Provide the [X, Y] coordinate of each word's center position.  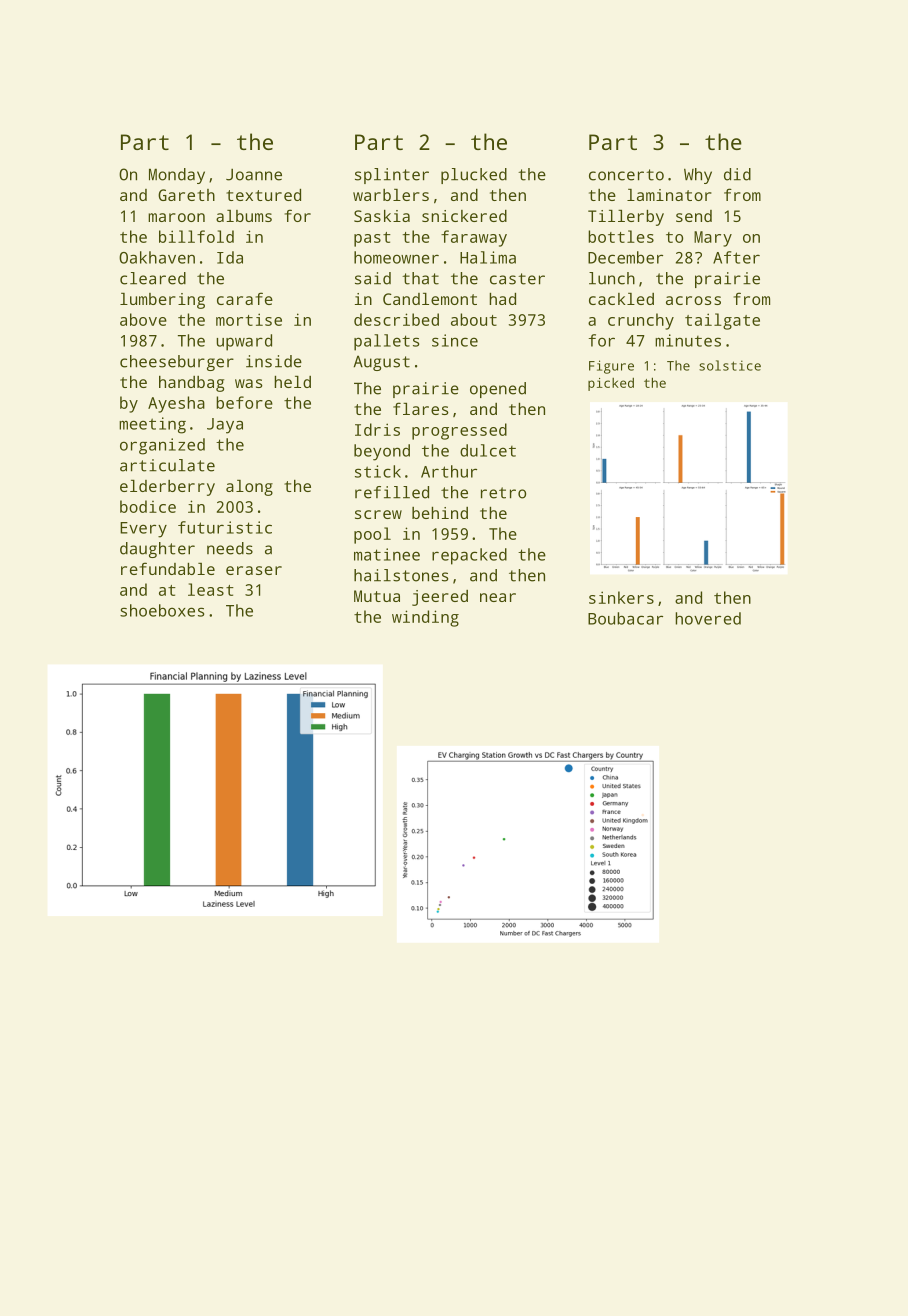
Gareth [186, 195]
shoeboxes [162, 610]
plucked [474, 176]
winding [425, 618]
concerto [626, 175]
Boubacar [625, 618]
